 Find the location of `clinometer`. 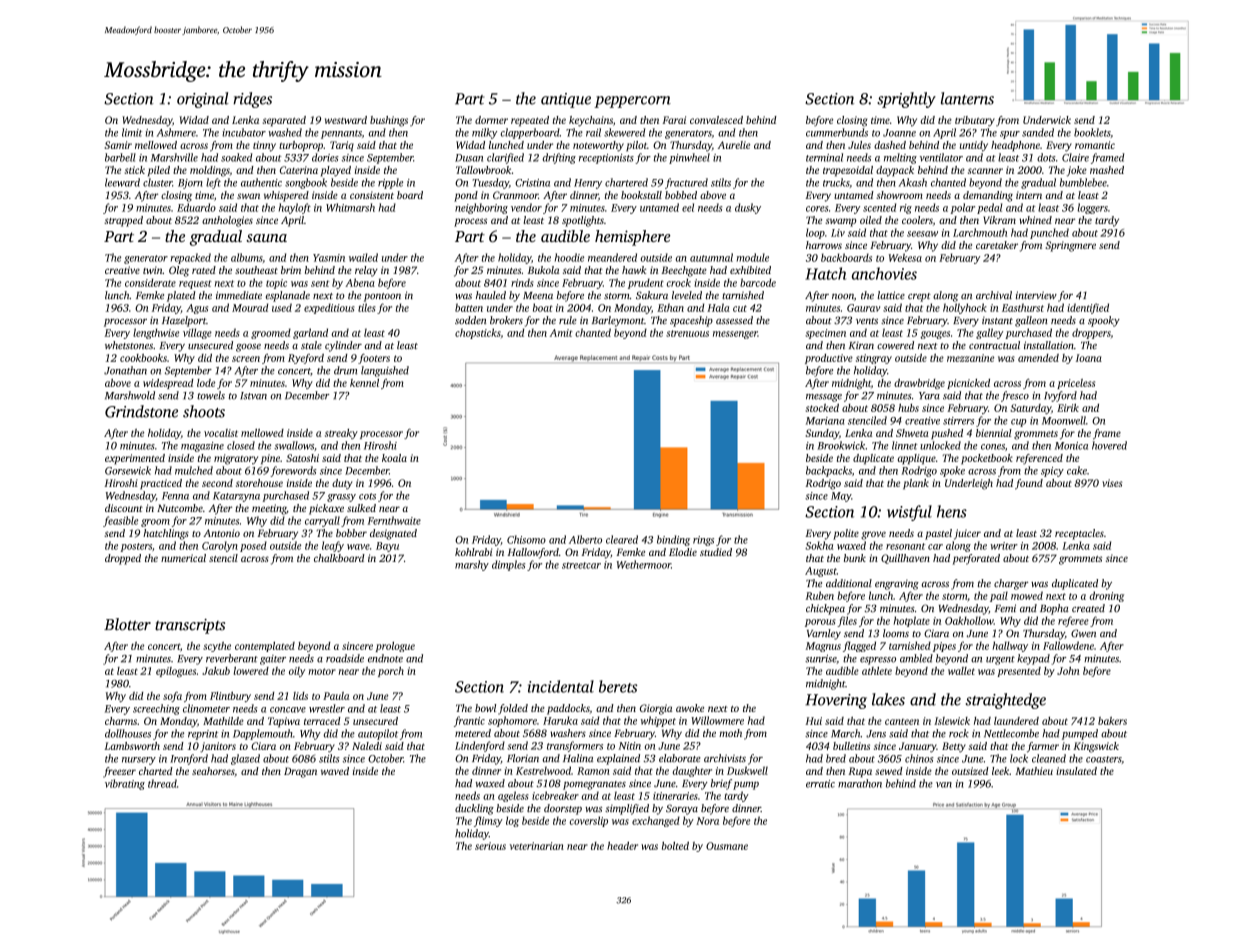

clinometer is located at coordinates (206, 708).
